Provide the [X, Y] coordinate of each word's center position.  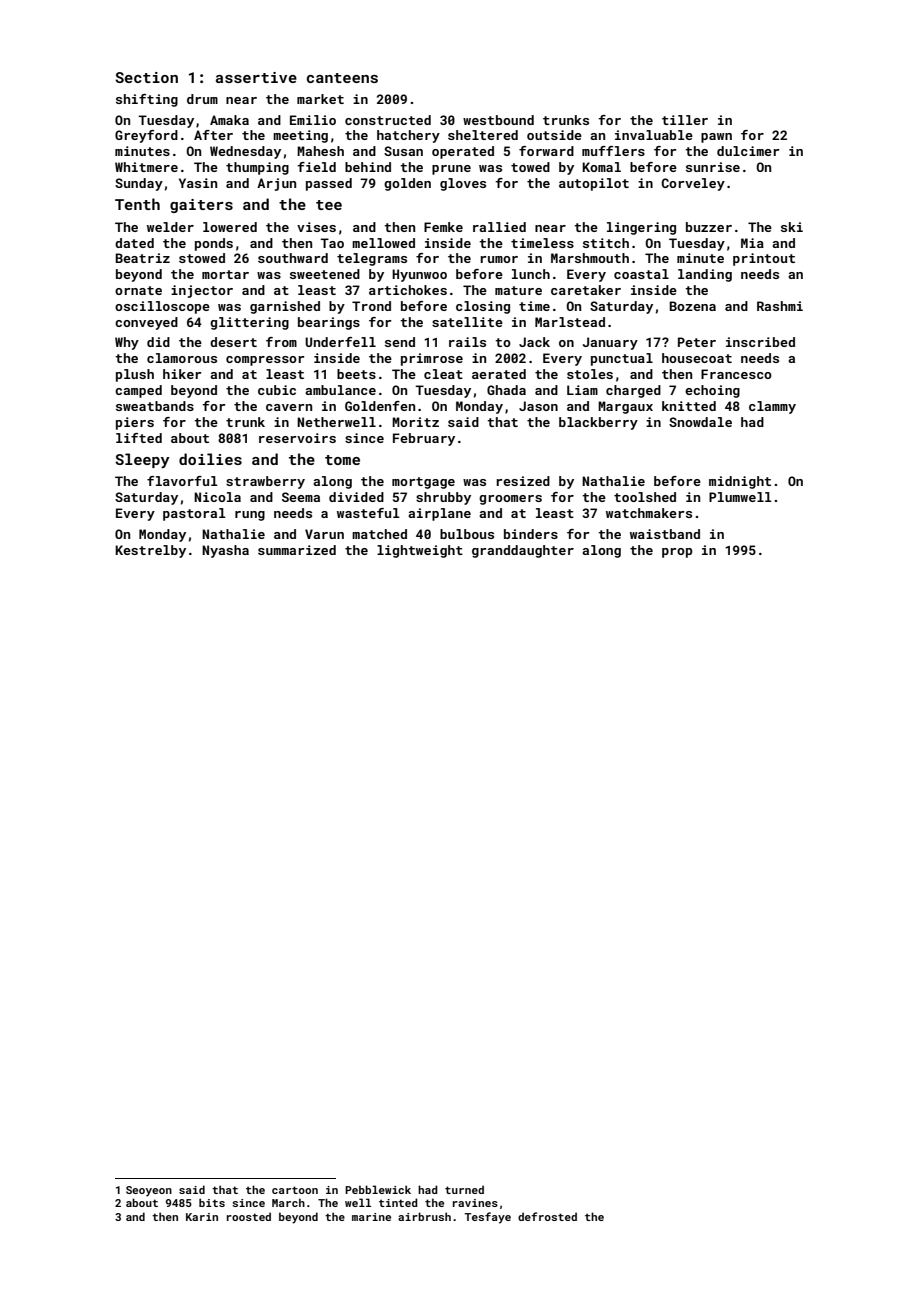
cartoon [295, 1190]
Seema [301, 497]
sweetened [325, 274]
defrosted [547, 1216]
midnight [740, 482]
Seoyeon [149, 1191]
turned [464, 1189]
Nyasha [225, 551]
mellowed [383, 243]
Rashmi [780, 306]
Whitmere [146, 167]
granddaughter [523, 551]
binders [531, 534]
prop [677, 553]
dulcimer [748, 151]
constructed [388, 120]
